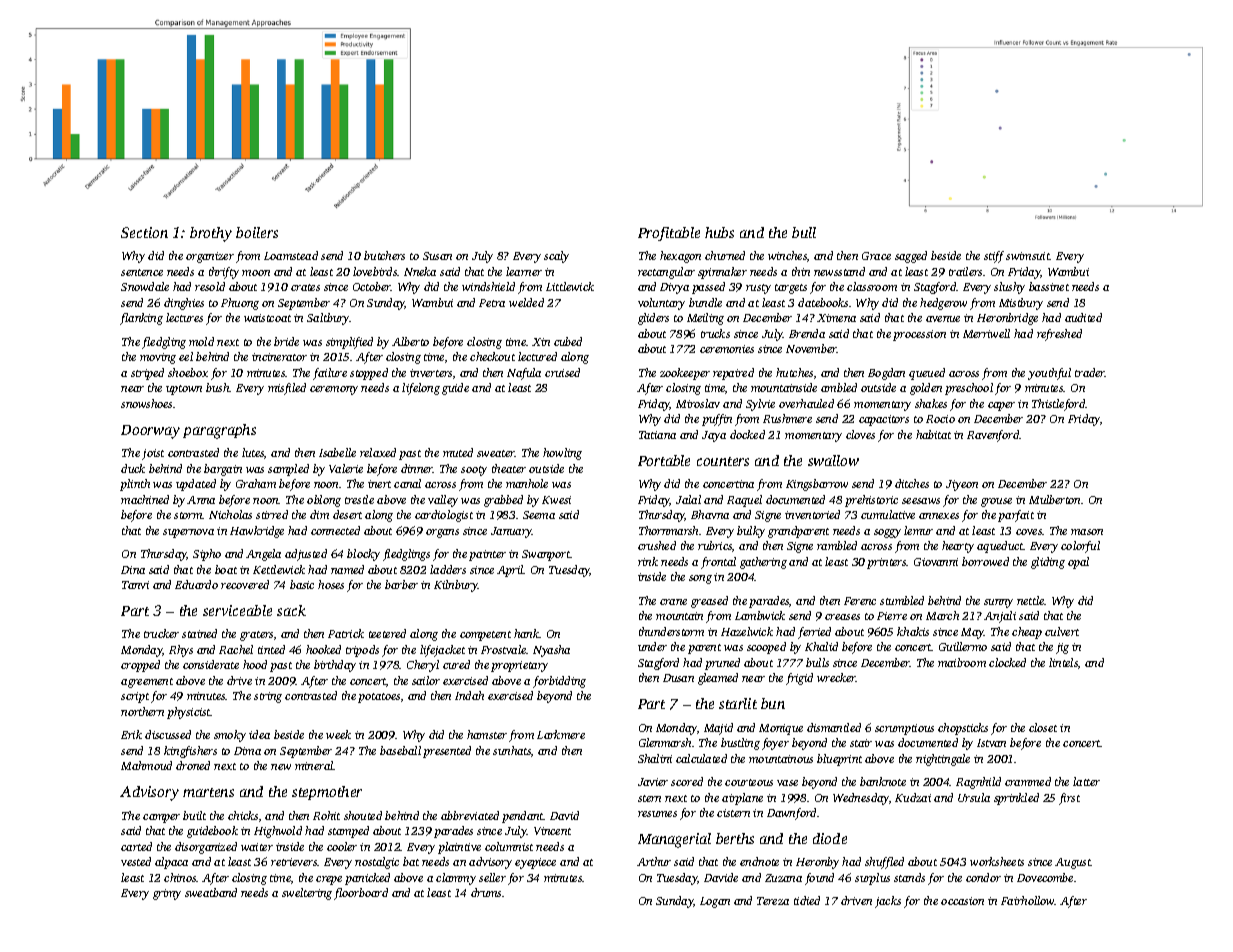 The height and width of the document is (952, 1233). Describe the element at coordinates (257, 232) in the document. I see `boilers` at that location.
